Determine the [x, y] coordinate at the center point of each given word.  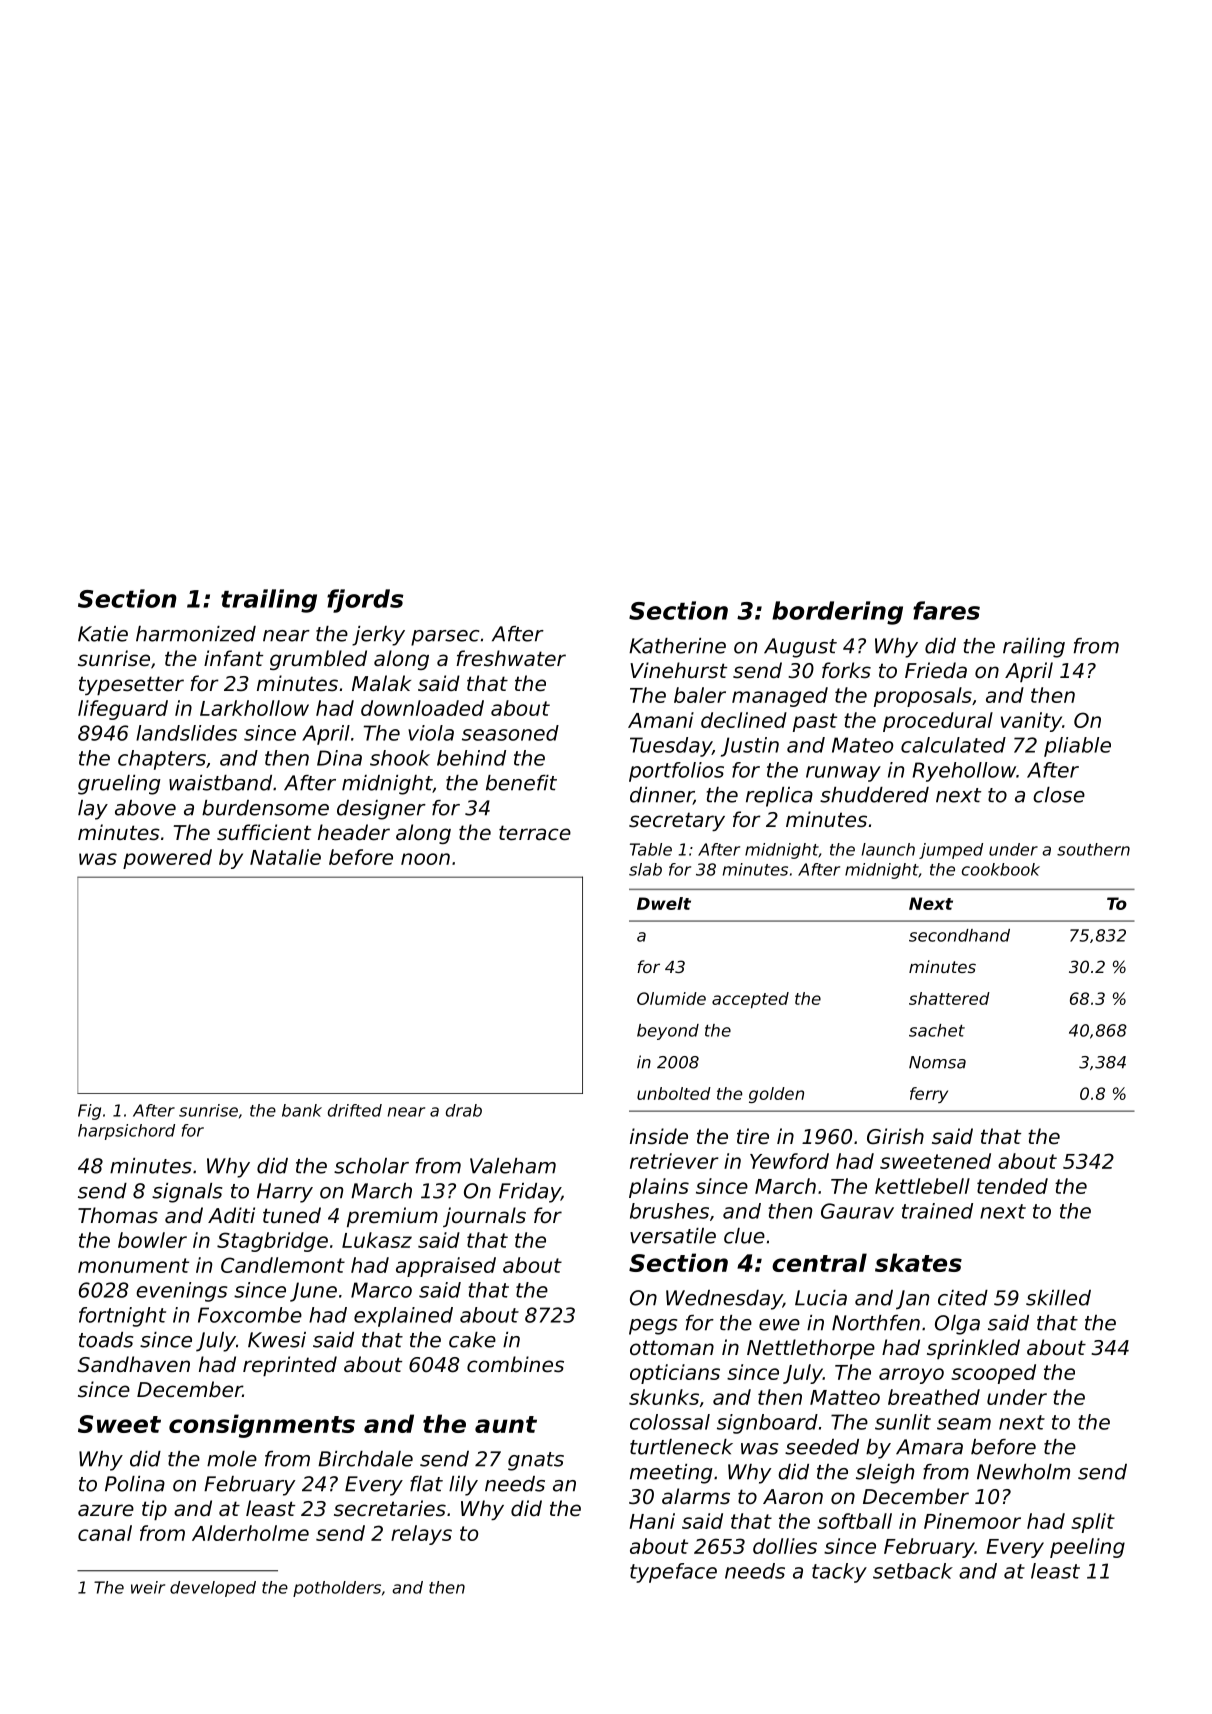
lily [463, 1486]
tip [154, 1510]
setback [913, 1571]
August [800, 648]
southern [1093, 849]
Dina [339, 758]
